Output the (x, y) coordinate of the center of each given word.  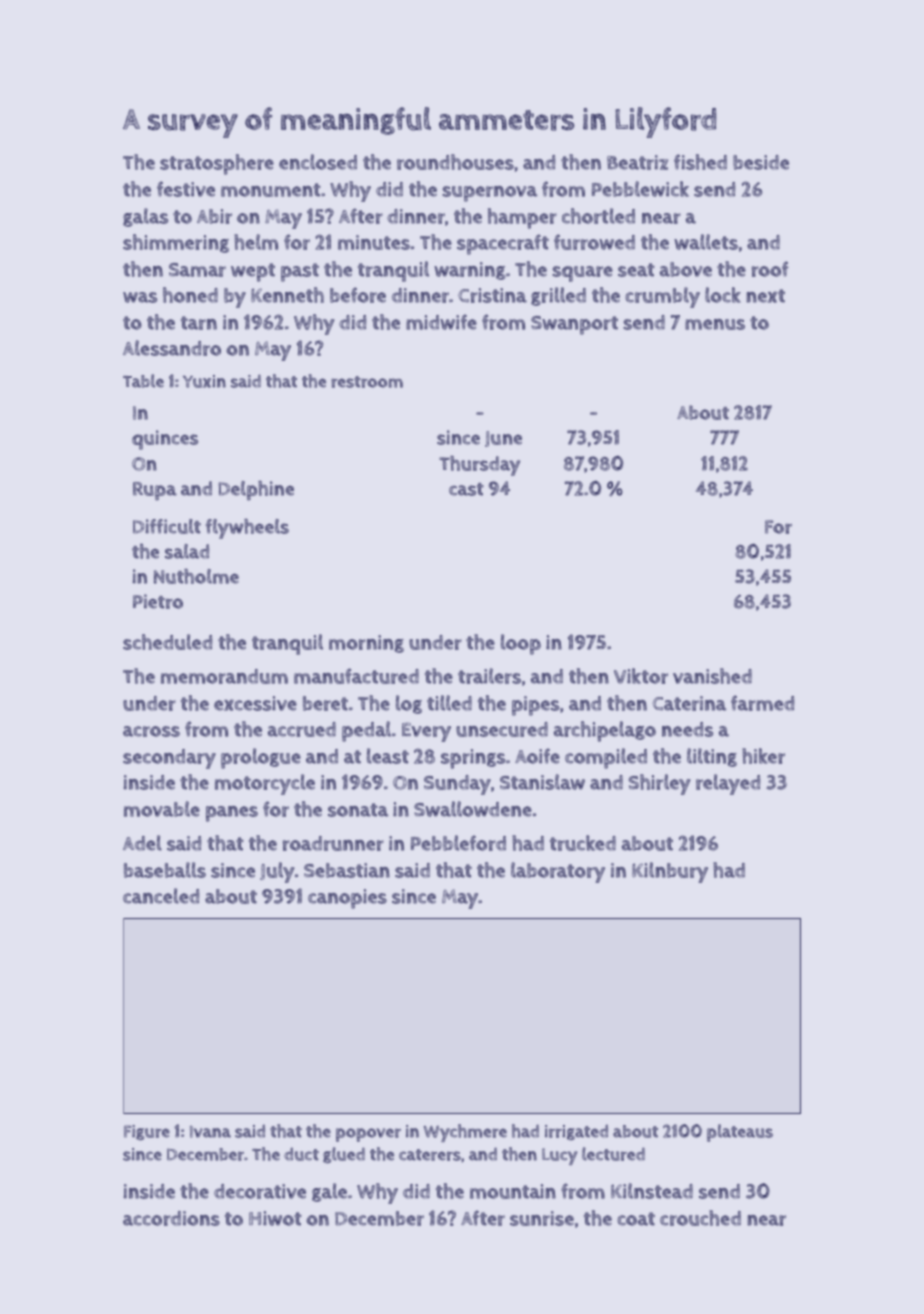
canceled (161, 896)
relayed (728, 784)
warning (469, 271)
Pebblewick (640, 189)
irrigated (576, 1132)
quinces (165, 440)
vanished (712, 676)
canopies (347, 899)
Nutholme (196, 576)
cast (466, 489)
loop (521, 644)
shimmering (176, 243)
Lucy (560, 1156)
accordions (171, 1218)
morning (366, 644)
